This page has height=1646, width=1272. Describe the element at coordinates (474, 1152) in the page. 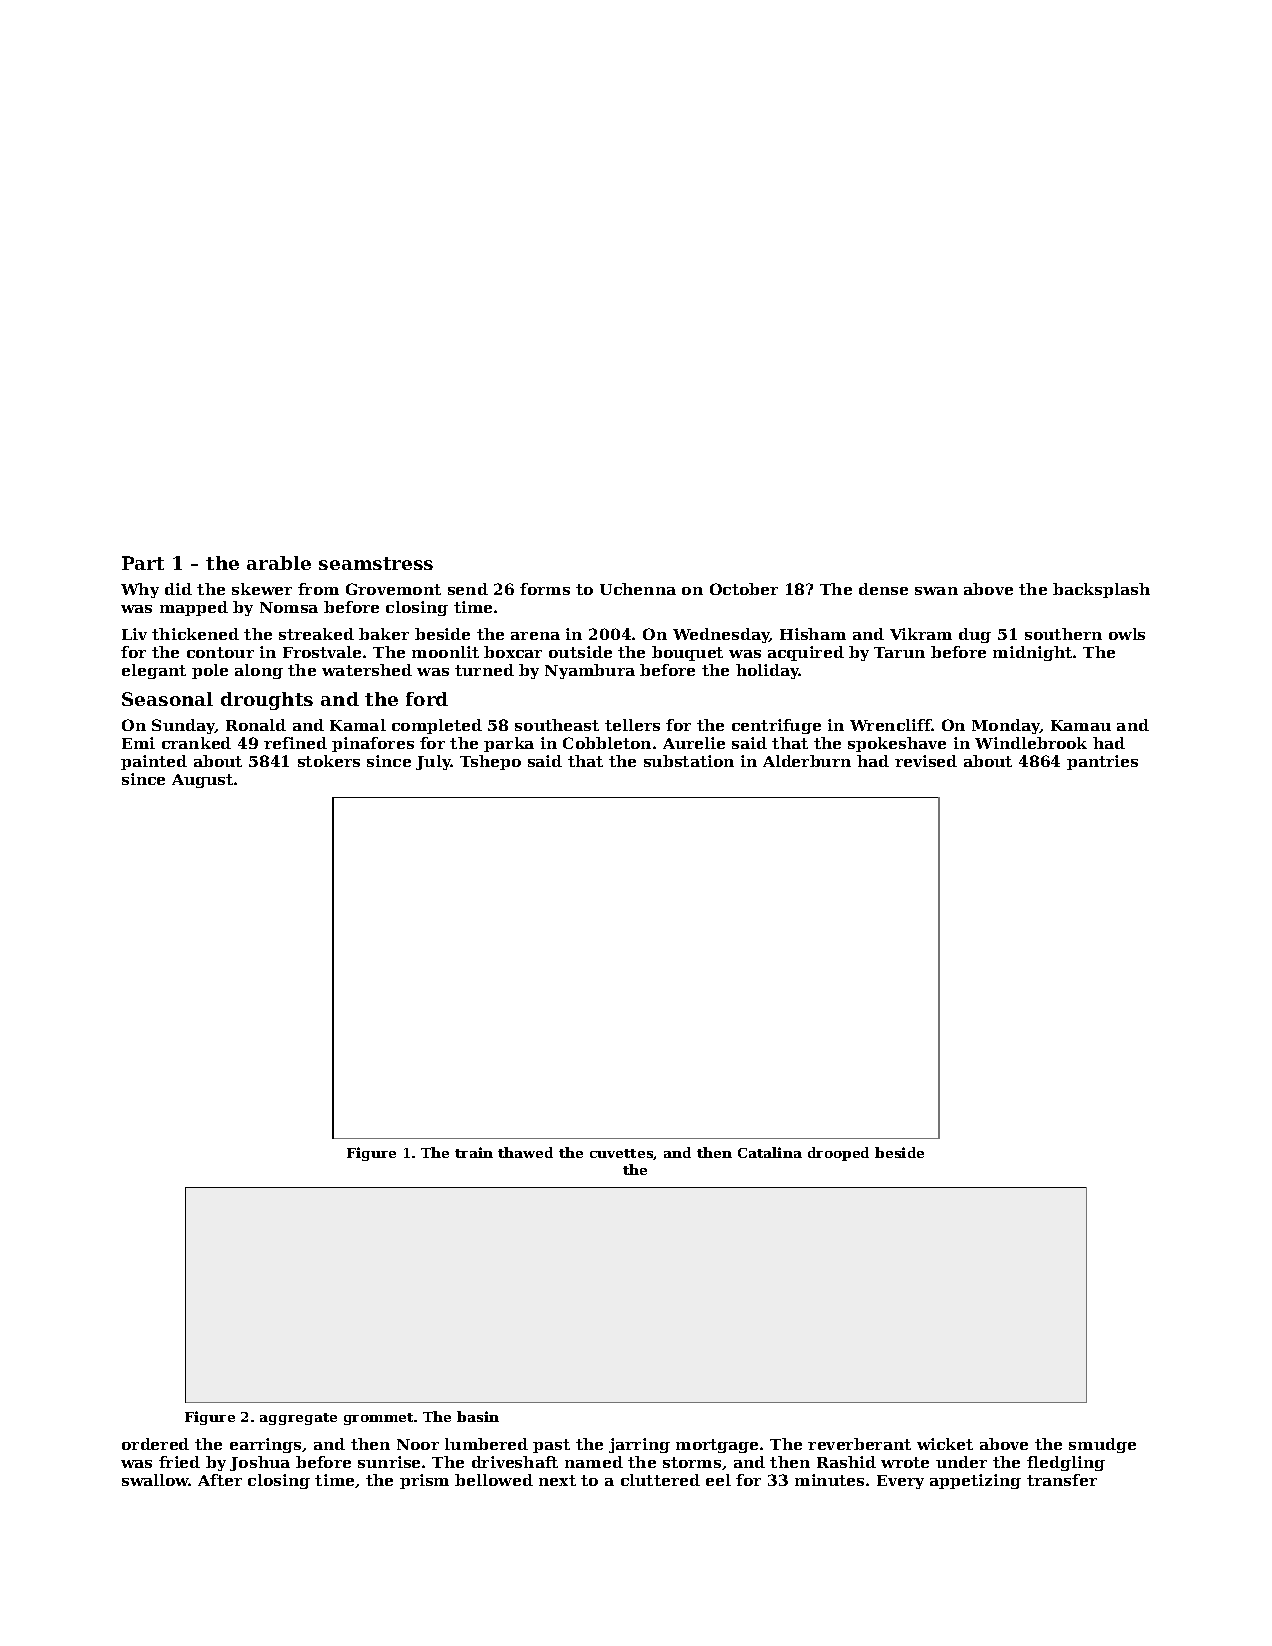

I see `train` at that location.
